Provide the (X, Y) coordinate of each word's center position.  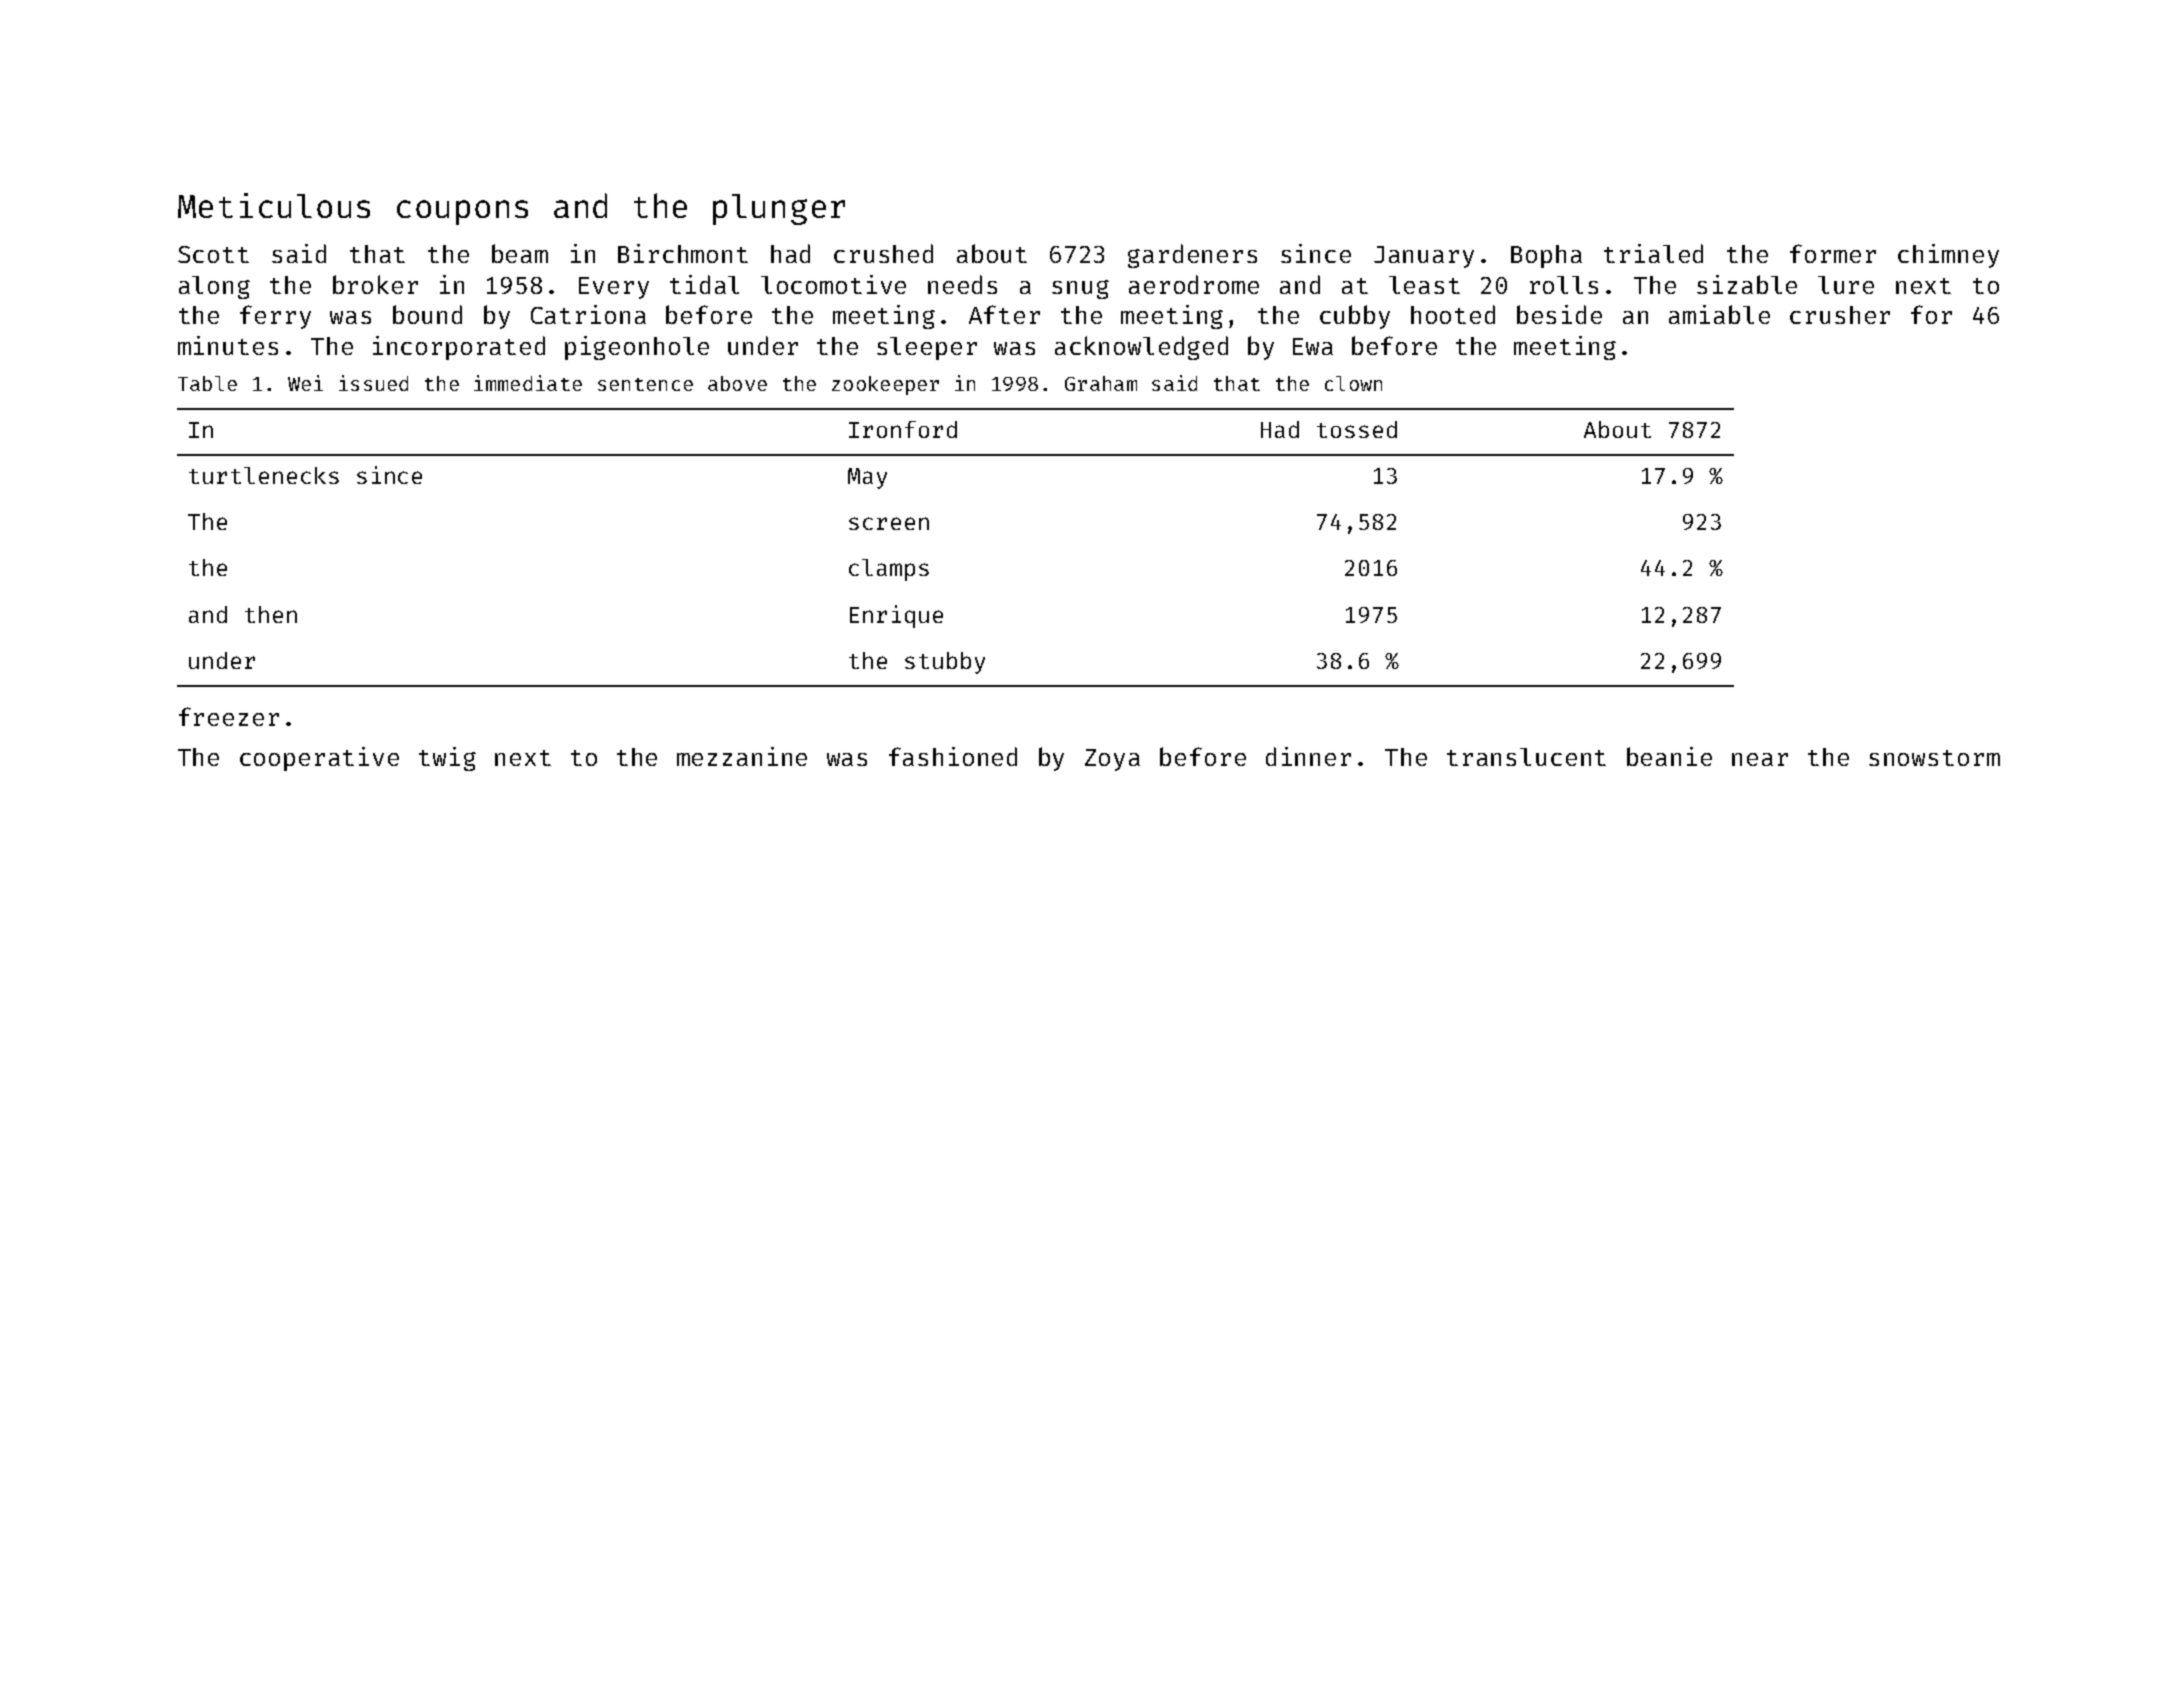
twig (447, 759)
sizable (1747, 284)
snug (1080, 289)
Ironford (903, 429)
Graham (1101, 383)
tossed (1357, 429)
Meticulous (274, 205)
